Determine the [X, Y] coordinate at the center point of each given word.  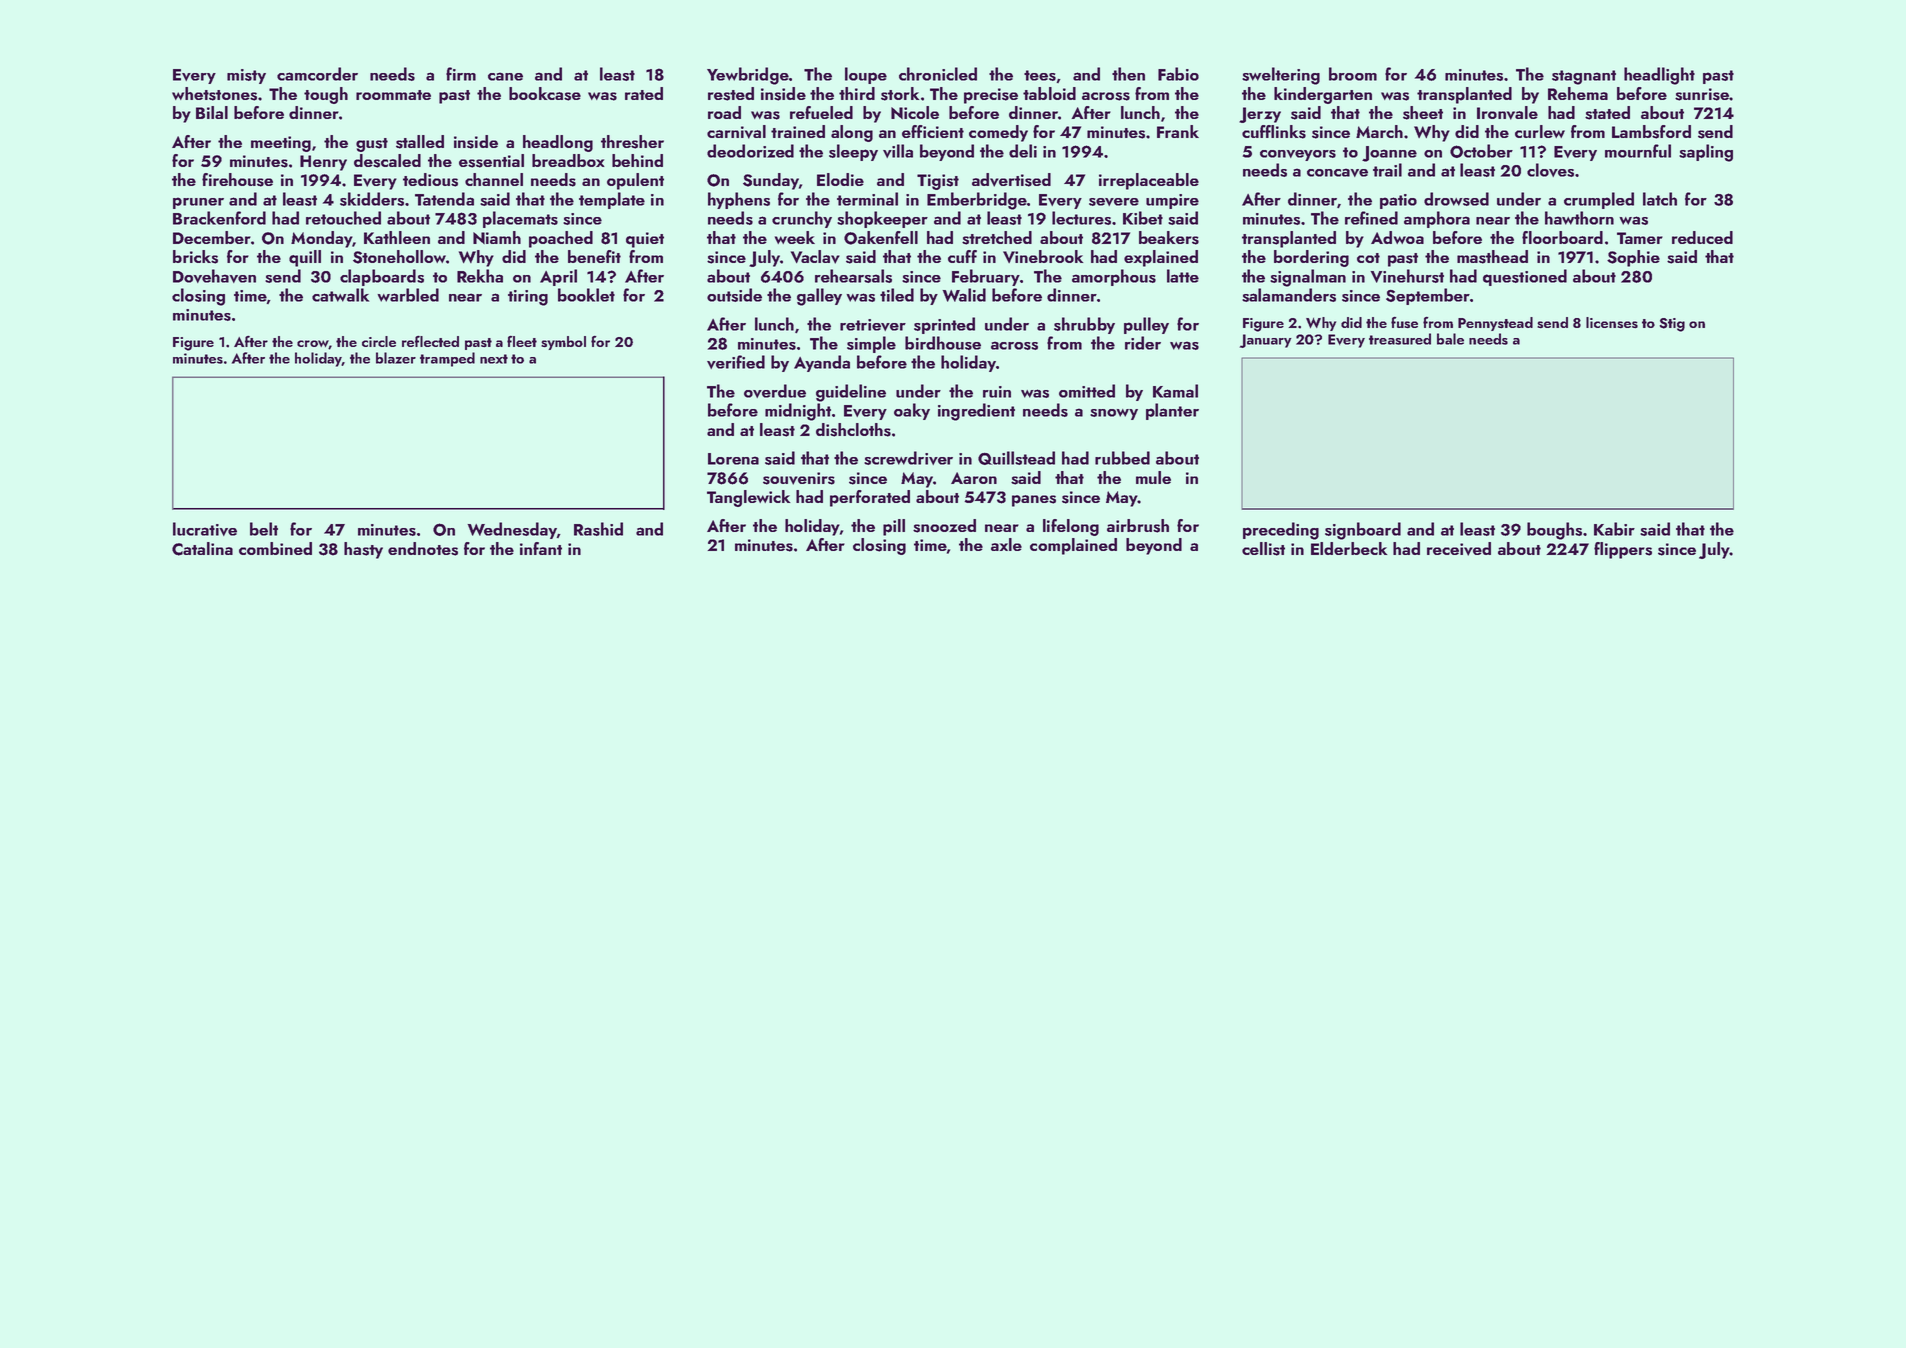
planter [1172, 411]
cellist [1263, 549]
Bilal [212, 112]
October [1481, 151]
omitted [1087, 391]
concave [1337, 172]
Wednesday [512, 530]
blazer [396, 358]
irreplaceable [1149, 181]
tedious [430, 180]
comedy [998, 133]
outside [734, 295]
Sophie [1633, 258]
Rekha [480, 276]
